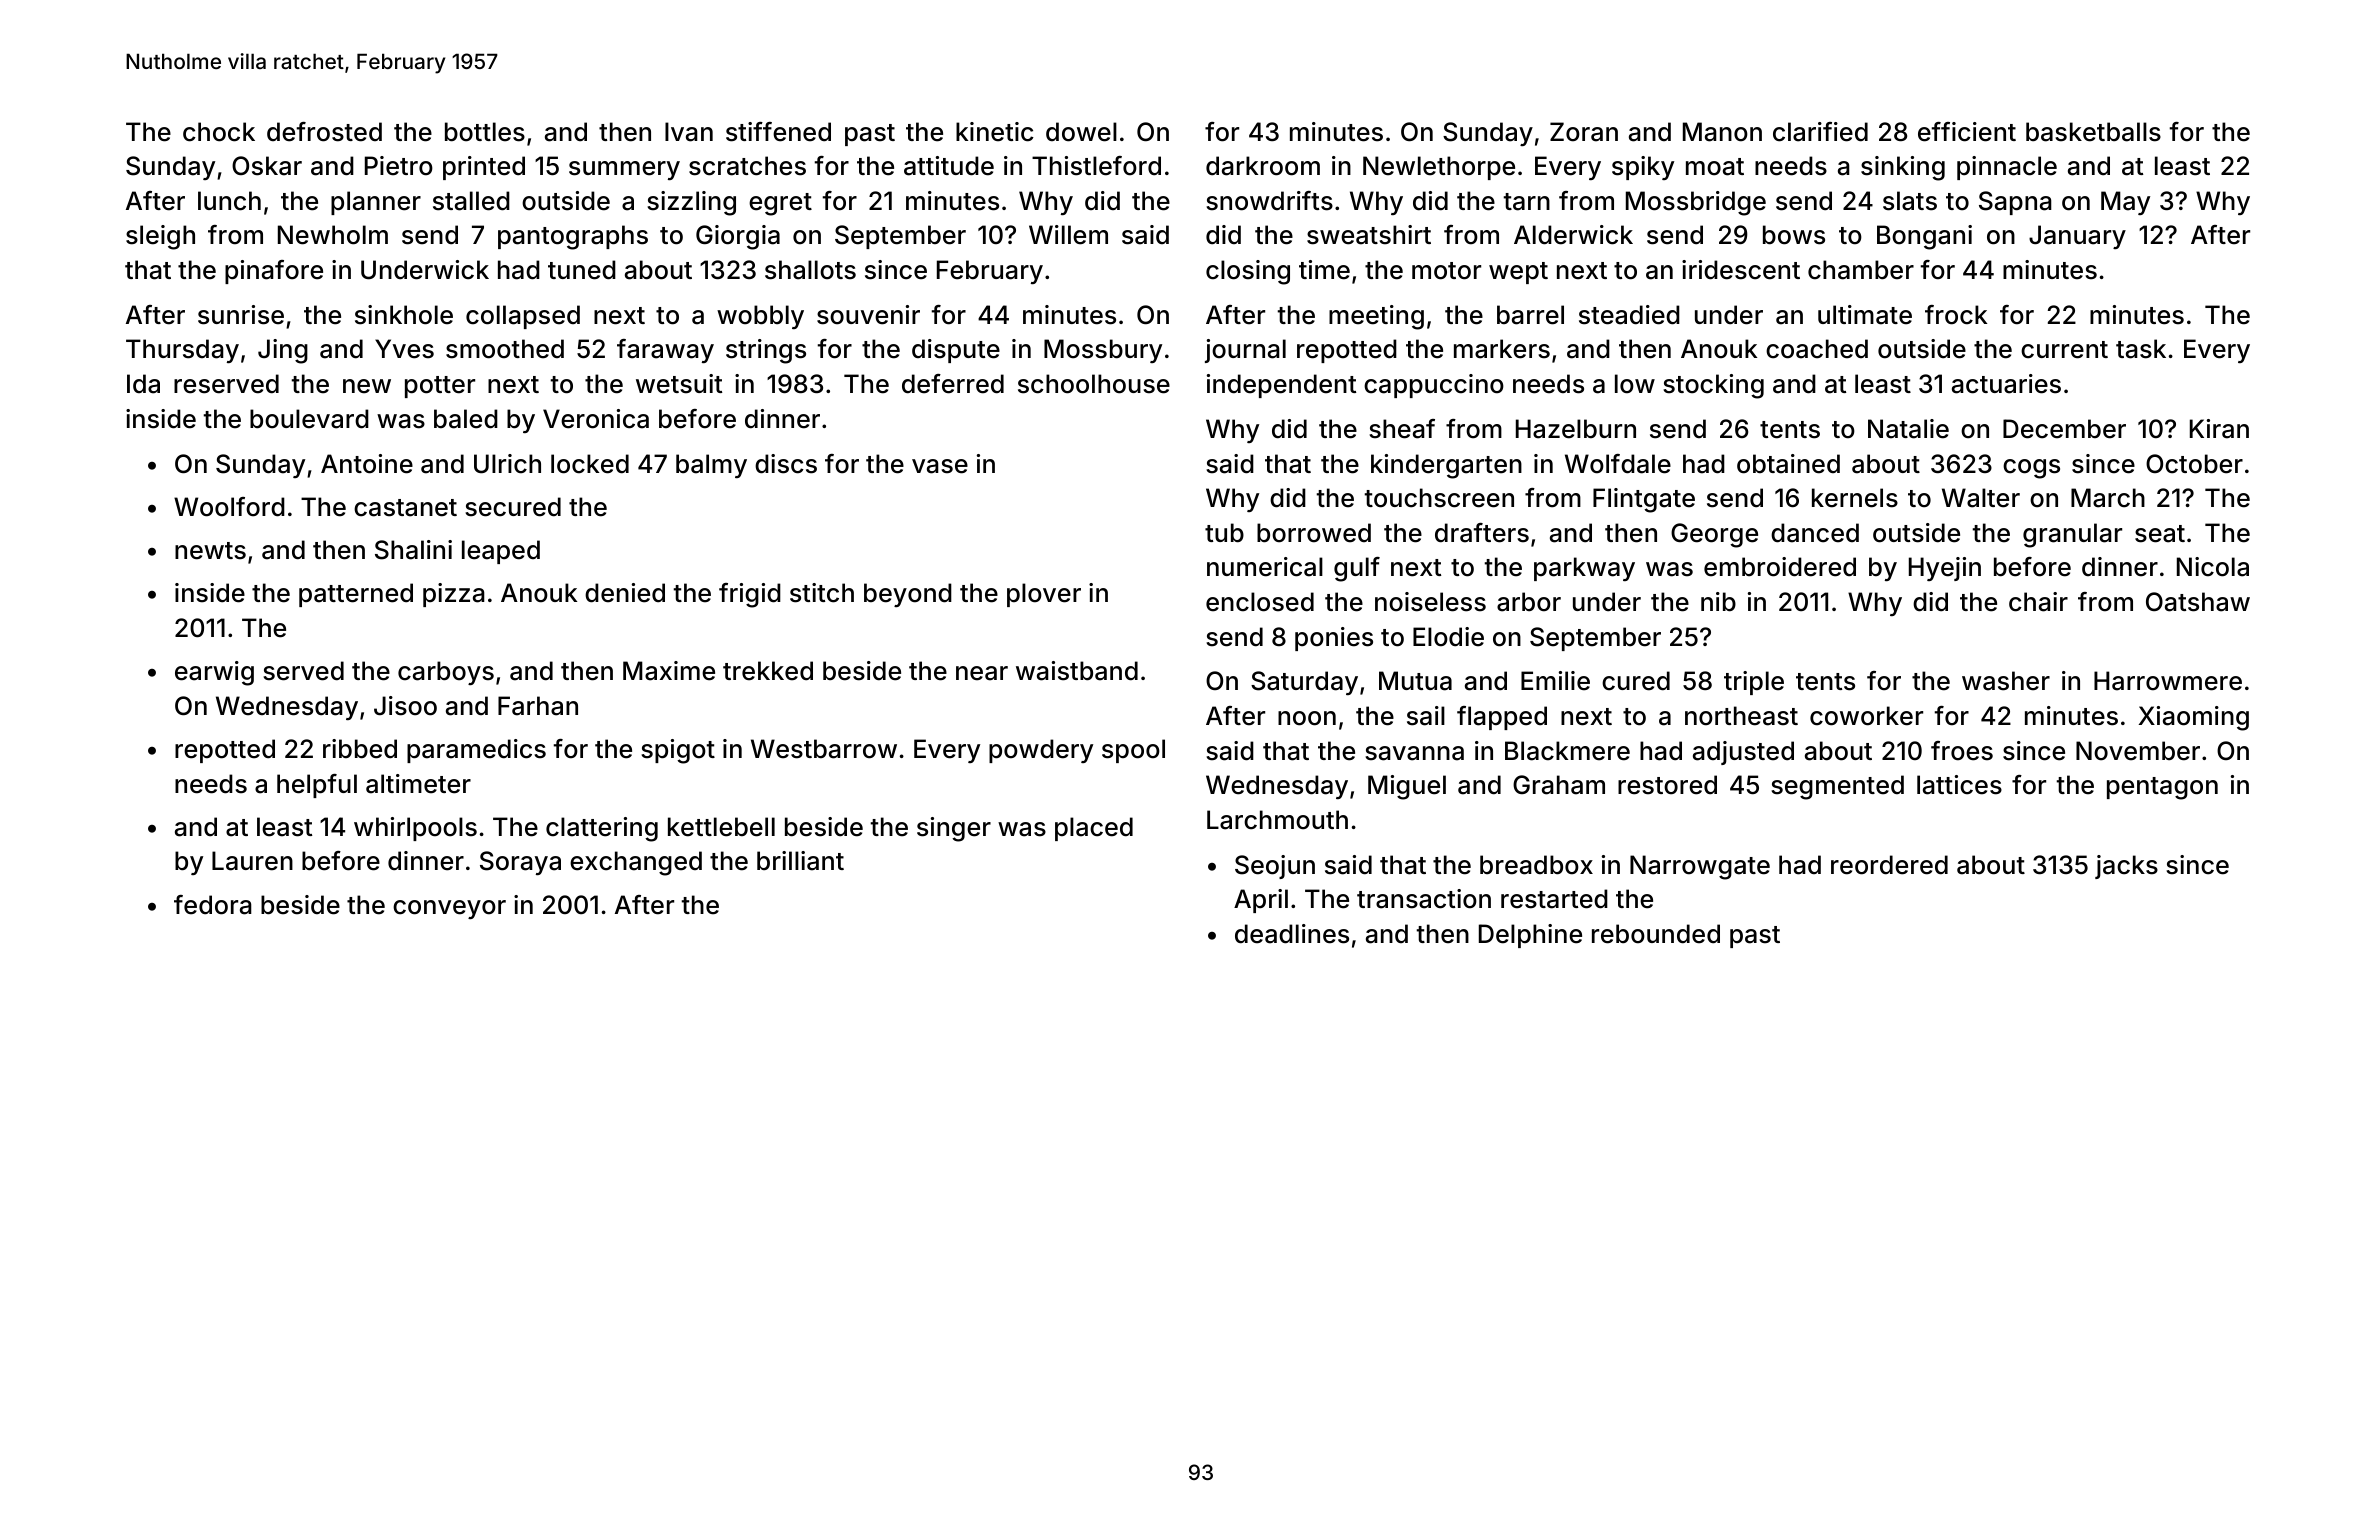 The image size is (2376, 1538). Describe the element at coordinates (760, 317) in the screenshot. I see `wobbly` at that location.
